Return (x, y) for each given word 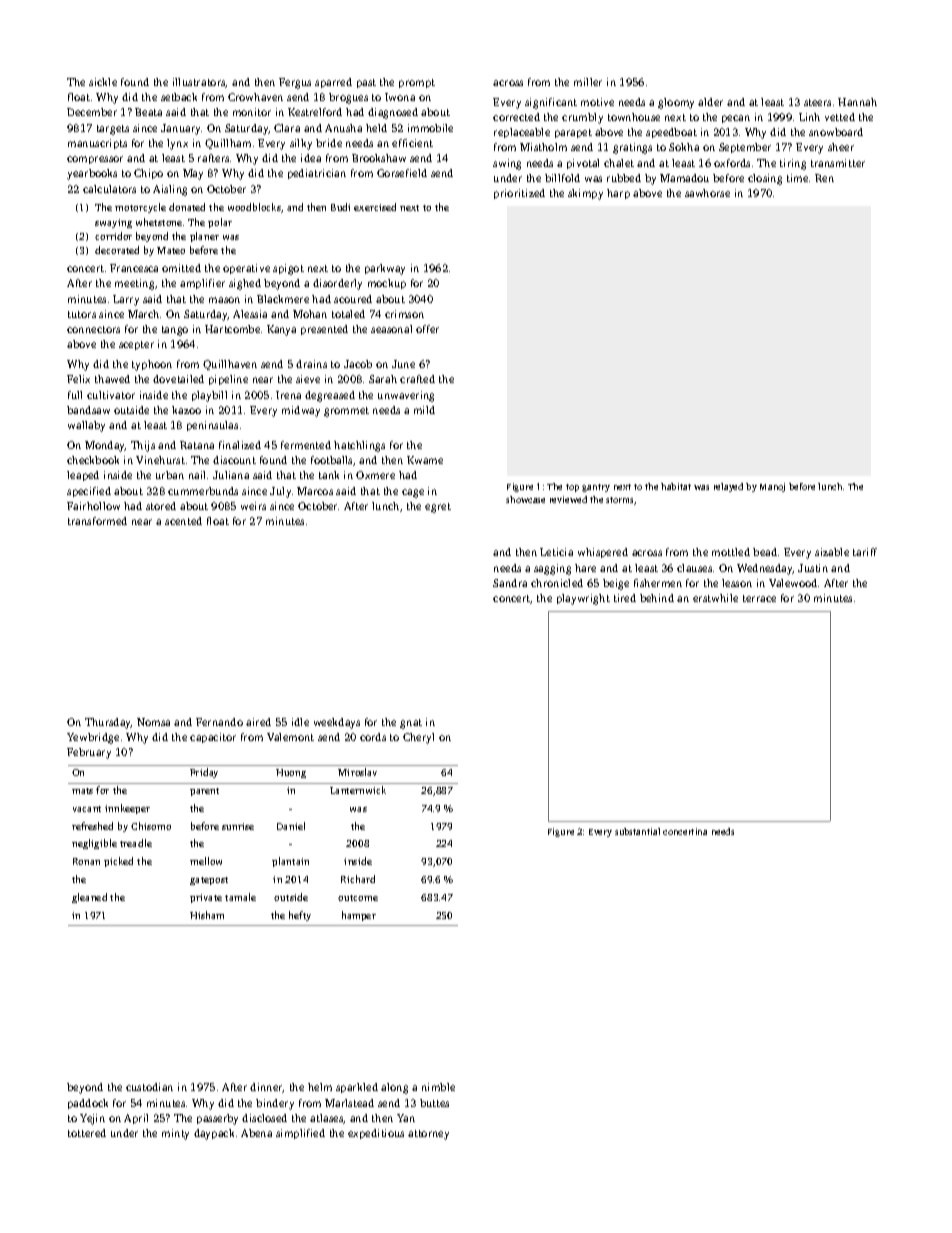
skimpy (585, 194)
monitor (252, 112)
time (797, 178)
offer (427, 329)
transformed (97, 521)
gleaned (89, 898)
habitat (676, 486)
